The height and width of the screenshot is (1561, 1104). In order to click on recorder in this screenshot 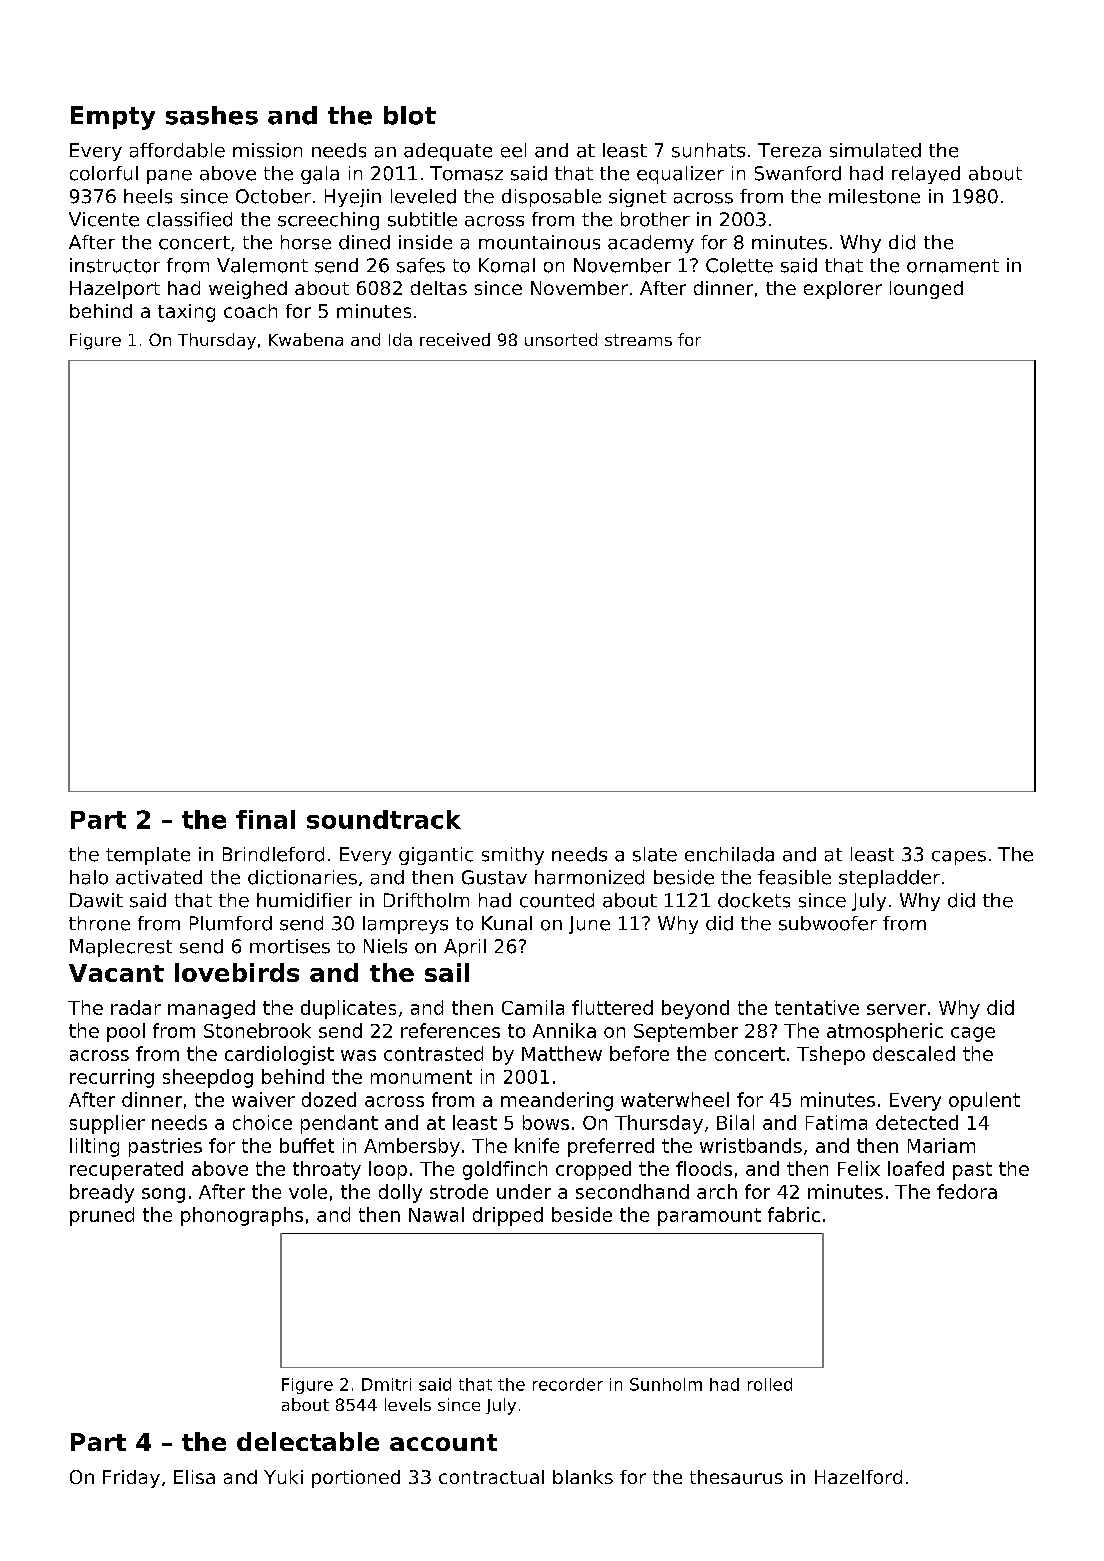, I will do `click(568, 1384)`.
